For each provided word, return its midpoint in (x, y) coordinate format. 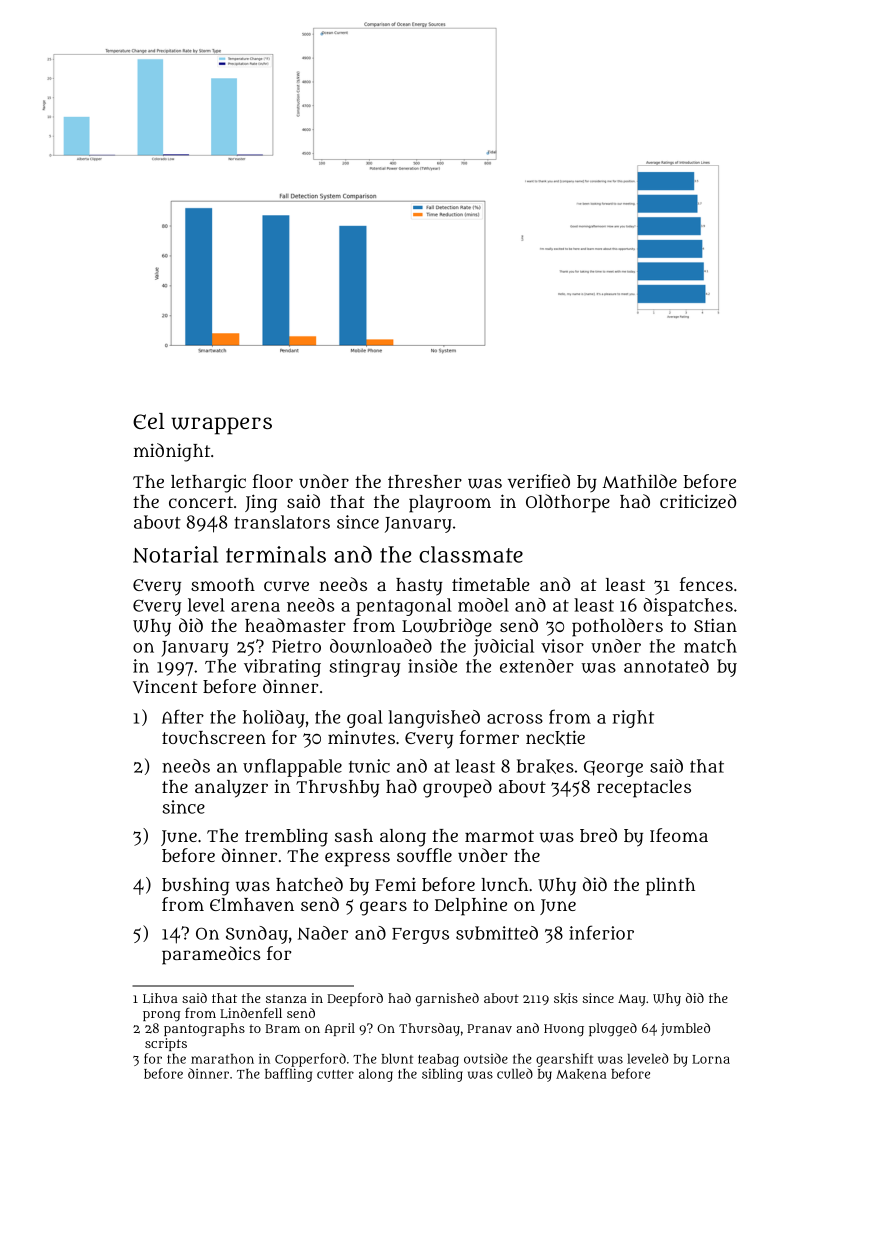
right (633, 719)
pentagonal (404, 607)
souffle (424, 855)
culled (515, 1073)
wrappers (221, 426)
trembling (286, 837)
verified (539, 481)
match (710, 646)
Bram (282, 1028)
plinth (670, 886)
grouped (457, 788)
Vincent (165, 687)
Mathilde (639, 481)
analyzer (231, 789)
